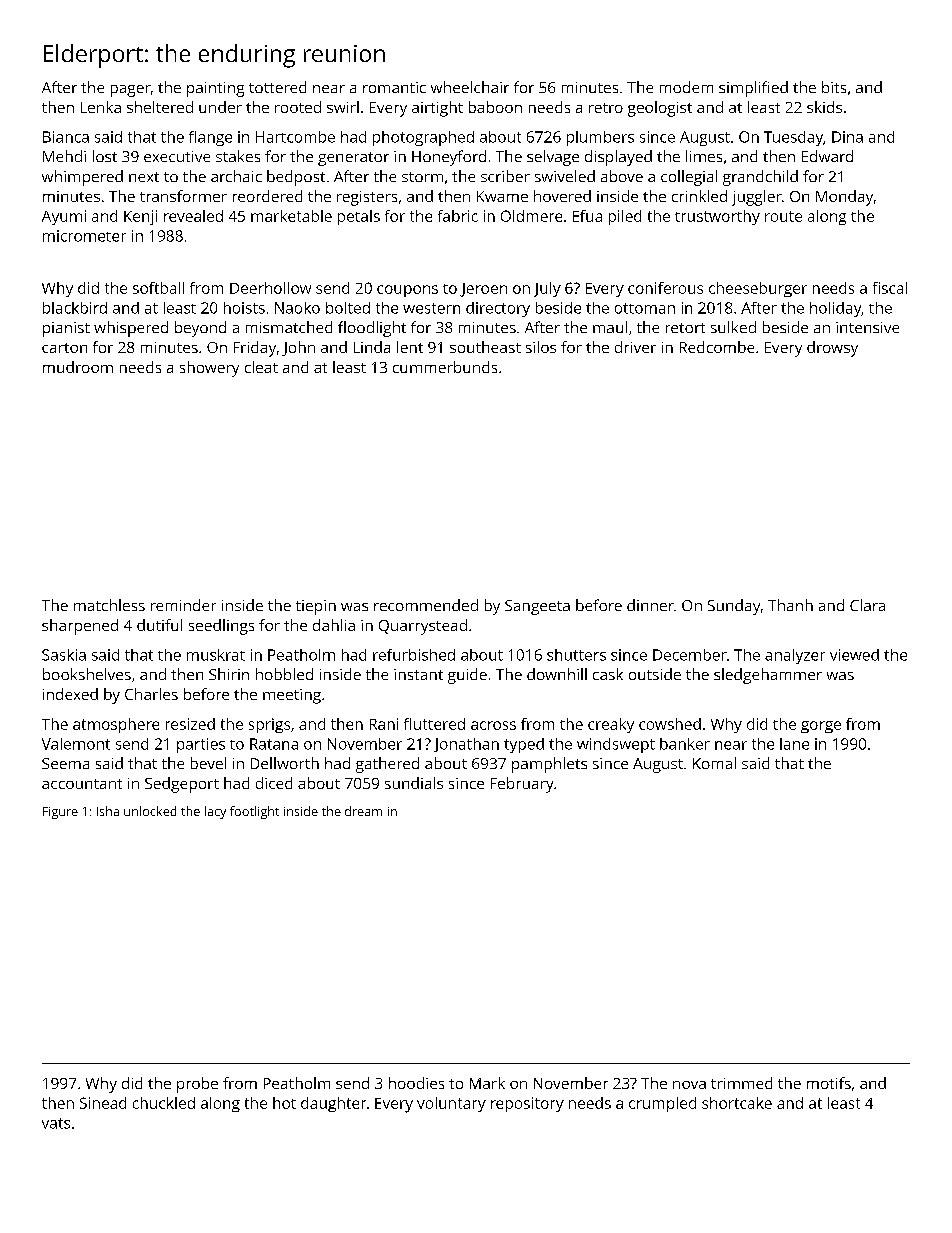 The width and height of the screenshot is (952, 1233). Describe the element at coordinates (197, 1085) in the screenshot. I see `probe` at that location.
